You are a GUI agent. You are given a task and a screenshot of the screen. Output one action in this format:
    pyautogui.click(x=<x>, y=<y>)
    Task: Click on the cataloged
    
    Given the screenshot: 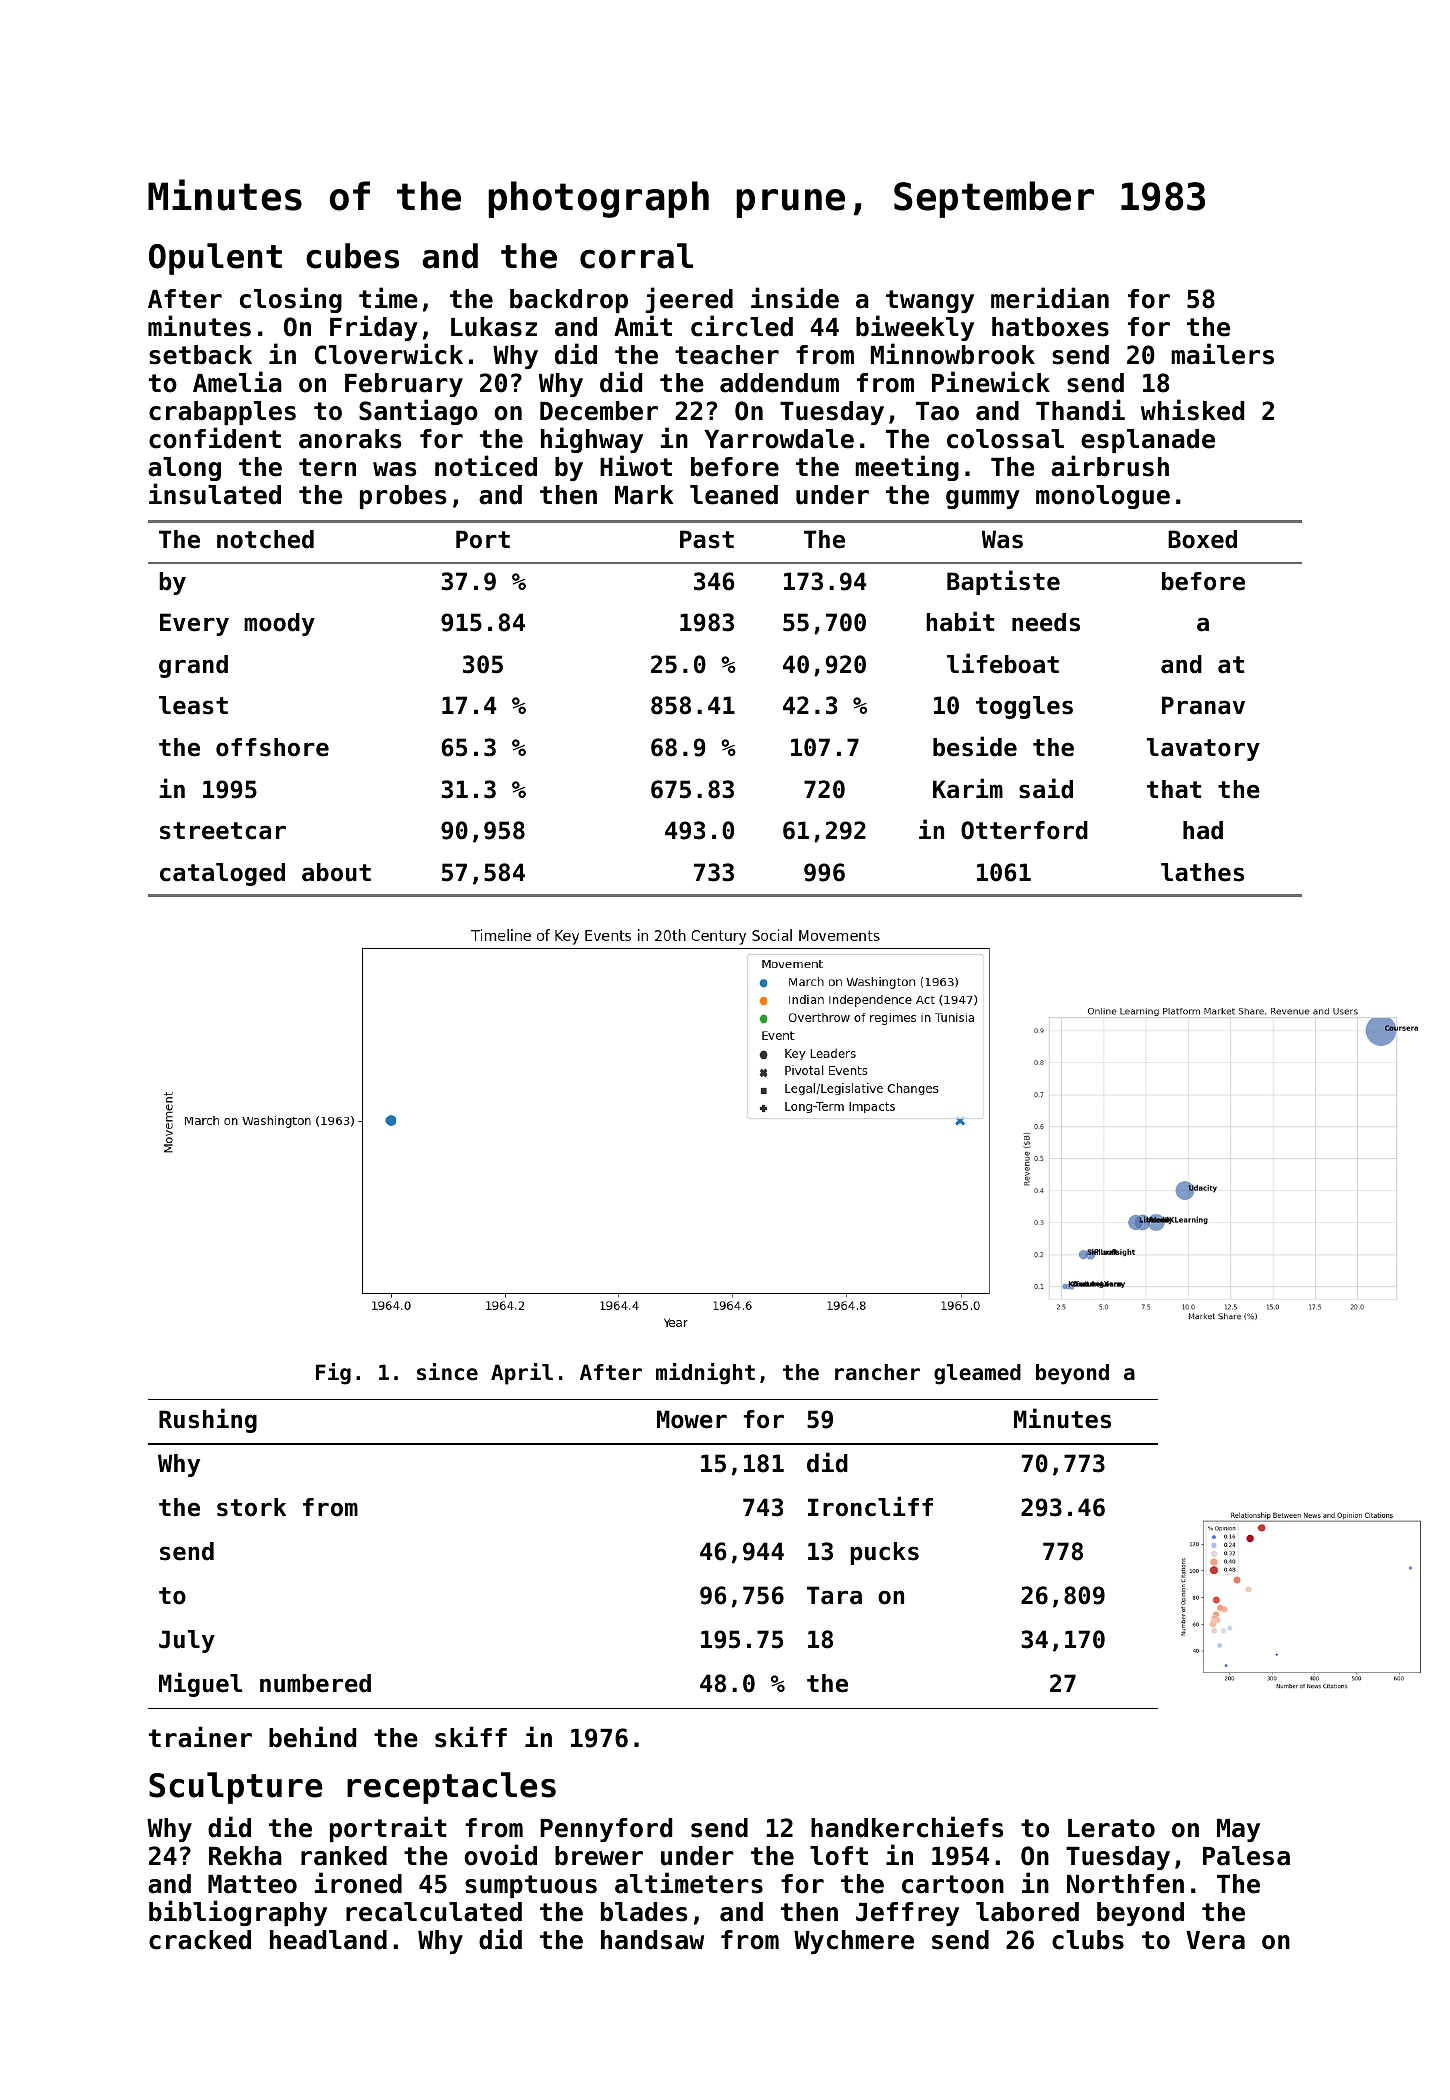 What is the action you would take?
    pyautogui.click(x=222, y=874)
